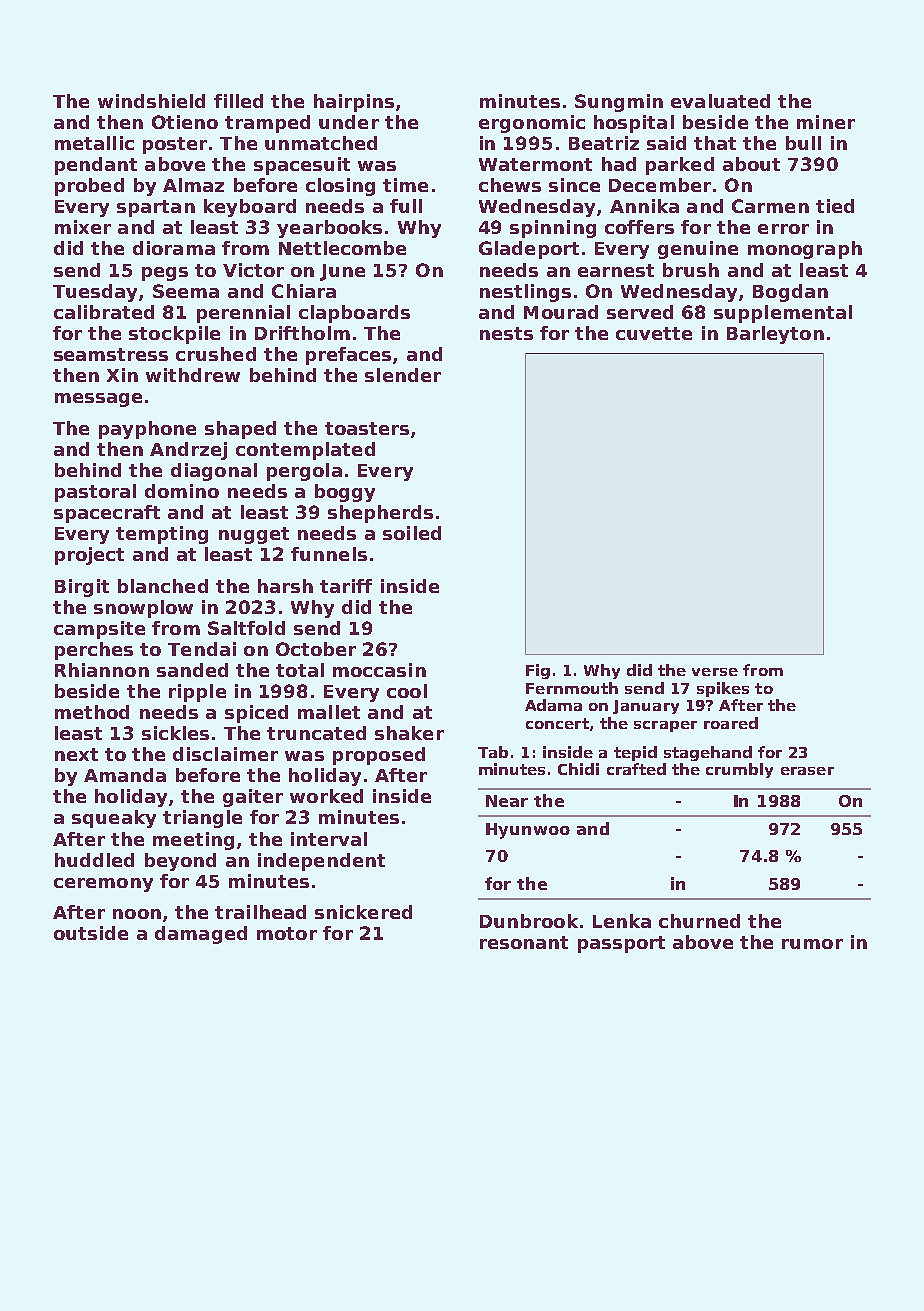  I want to click on verse, so click(715, 672).
